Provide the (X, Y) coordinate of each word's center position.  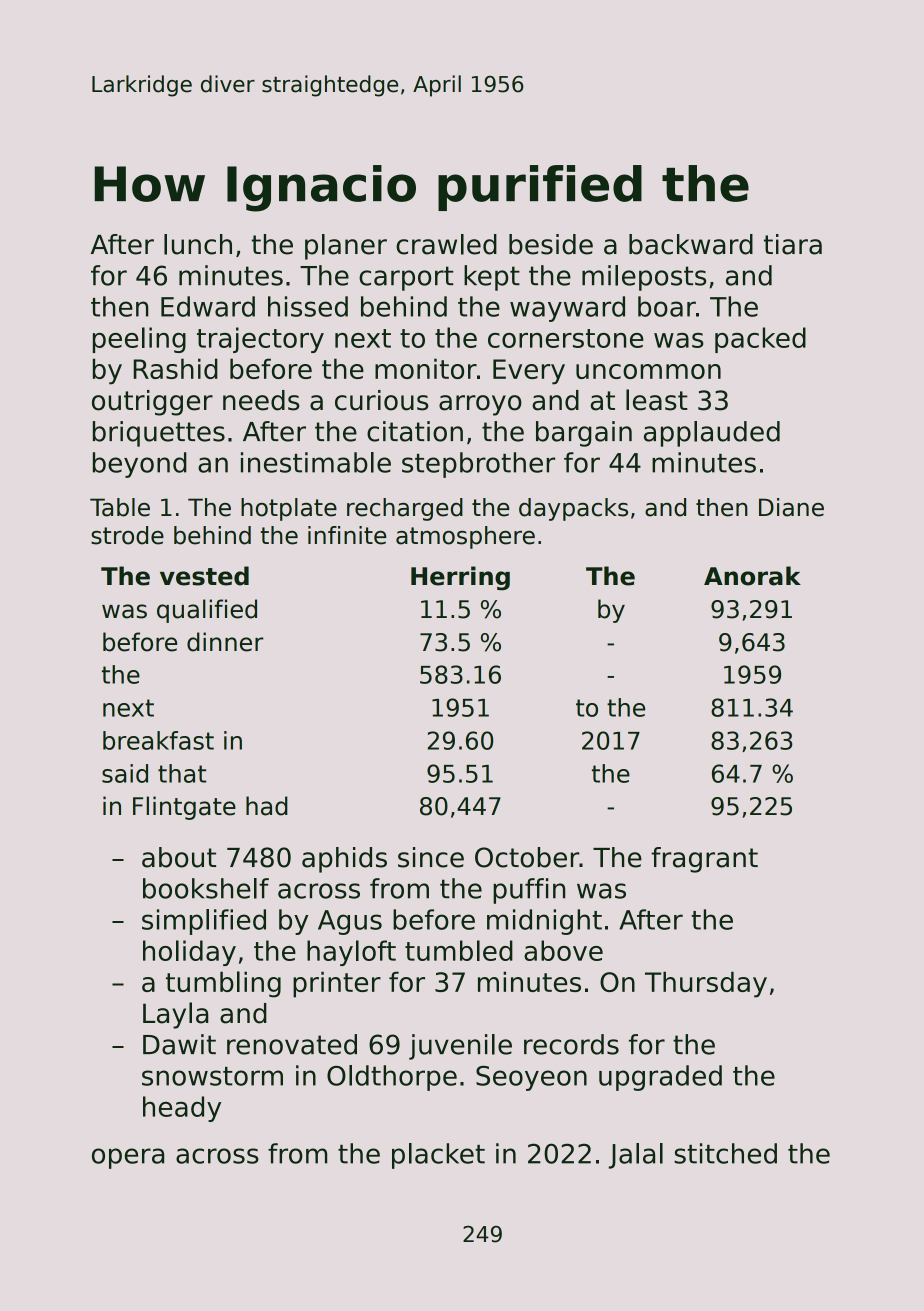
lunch (198, 244)
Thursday (706, 984)
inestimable (316, 462)
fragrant (704, 860)
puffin (529, 891)
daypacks (573, 509)
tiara (793, 244)
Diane (791, 507)
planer (346, 247)
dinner (225, 642)
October (527, 857)
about (179, 857)
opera (128, 1158)
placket (438, 1156)
